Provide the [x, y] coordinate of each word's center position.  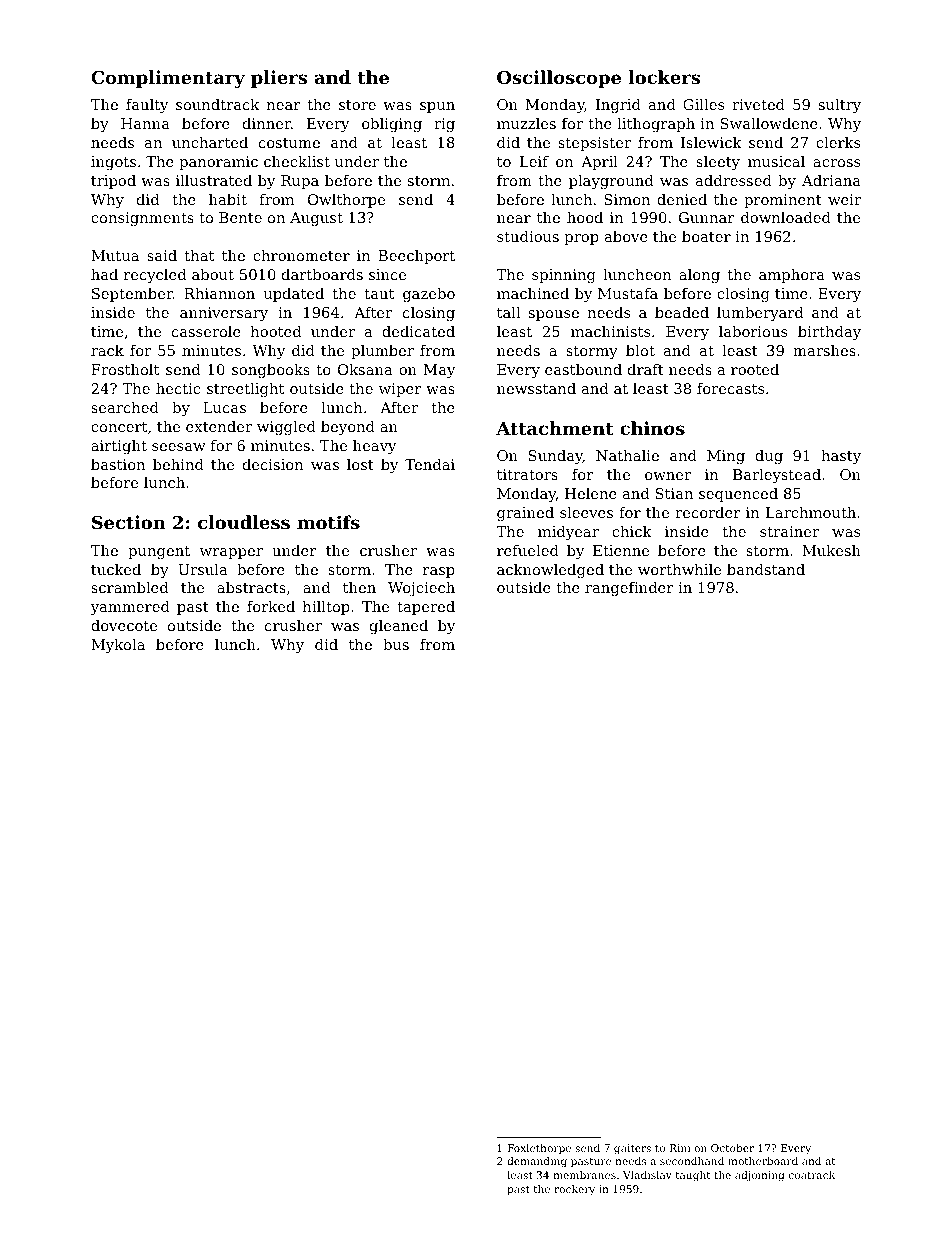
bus [396, 644]
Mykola [118, 646]
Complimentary [168, 79]
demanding [537, 1162]
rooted [755, 369]
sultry [840, 106]
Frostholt [125, 369]
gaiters [632, 1149]
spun [437, 107]
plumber [382, 352]
